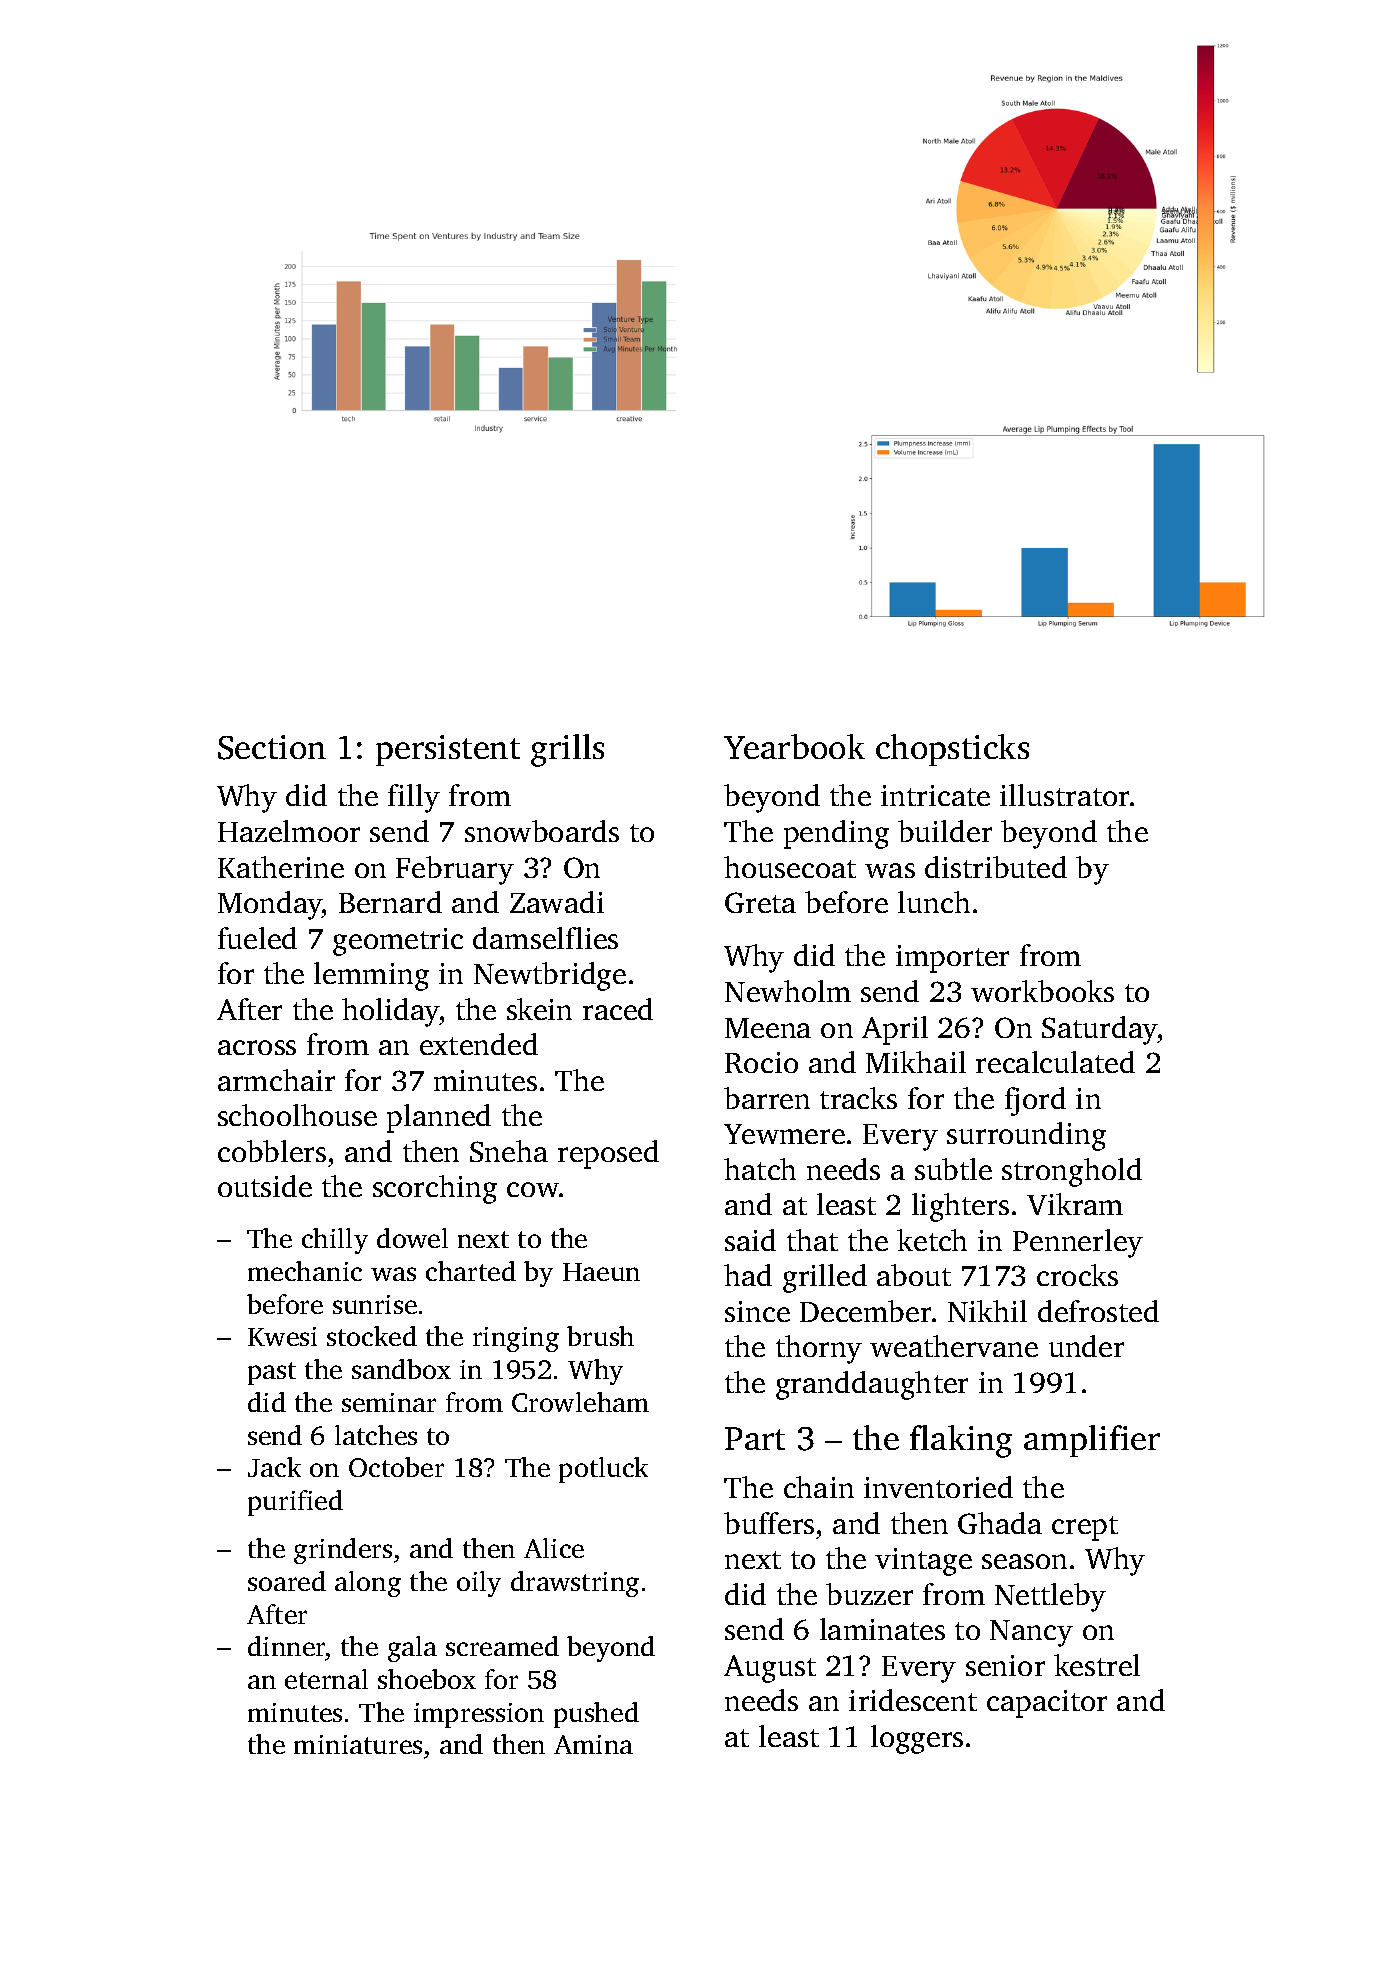 The image size is (1386, 1969). I want to click on miniatures, so click(358, 1744).
